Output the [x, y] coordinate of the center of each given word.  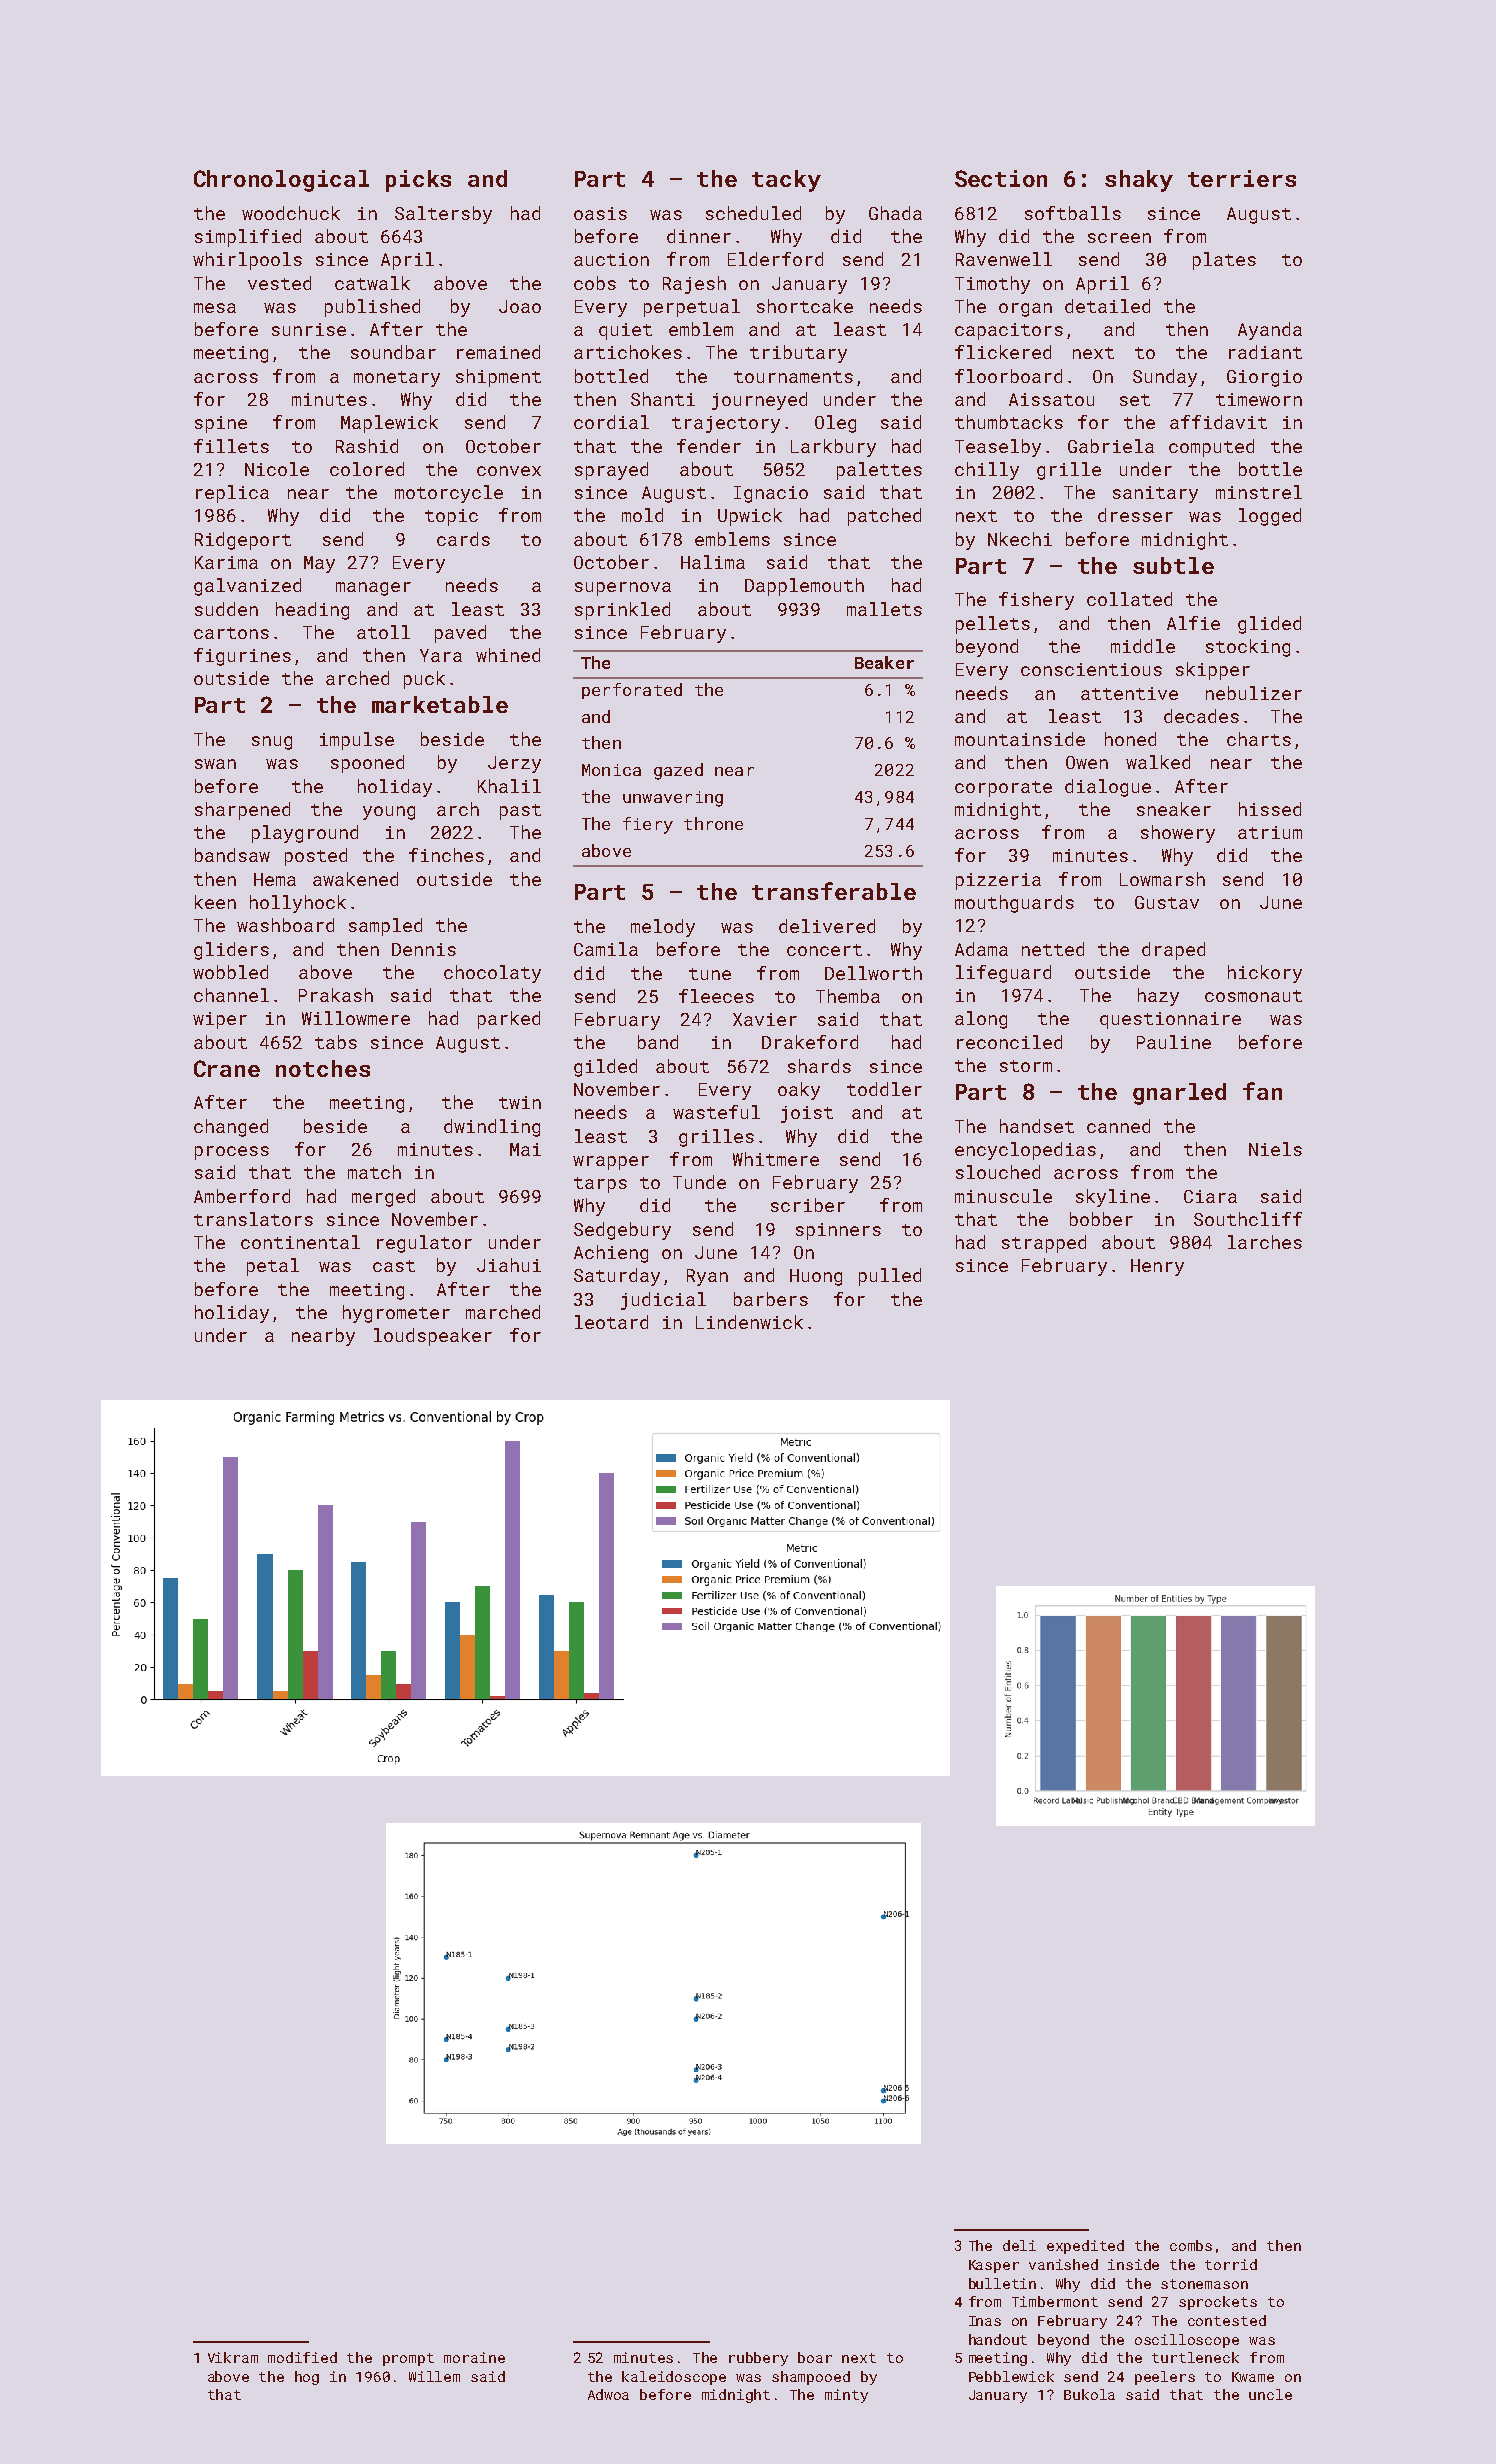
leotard [611, 1322]
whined [508, 655]
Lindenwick [749, 1322]
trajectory [726, 424]
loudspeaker [433, 1337]
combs [1191, 2245]
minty [846, 2396]
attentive [1129, 693]
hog [307, 2378]
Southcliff [1248, 1219]
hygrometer [396, 1314]
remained [498, 352]
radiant [1265, 352]
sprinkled [622, 611]
